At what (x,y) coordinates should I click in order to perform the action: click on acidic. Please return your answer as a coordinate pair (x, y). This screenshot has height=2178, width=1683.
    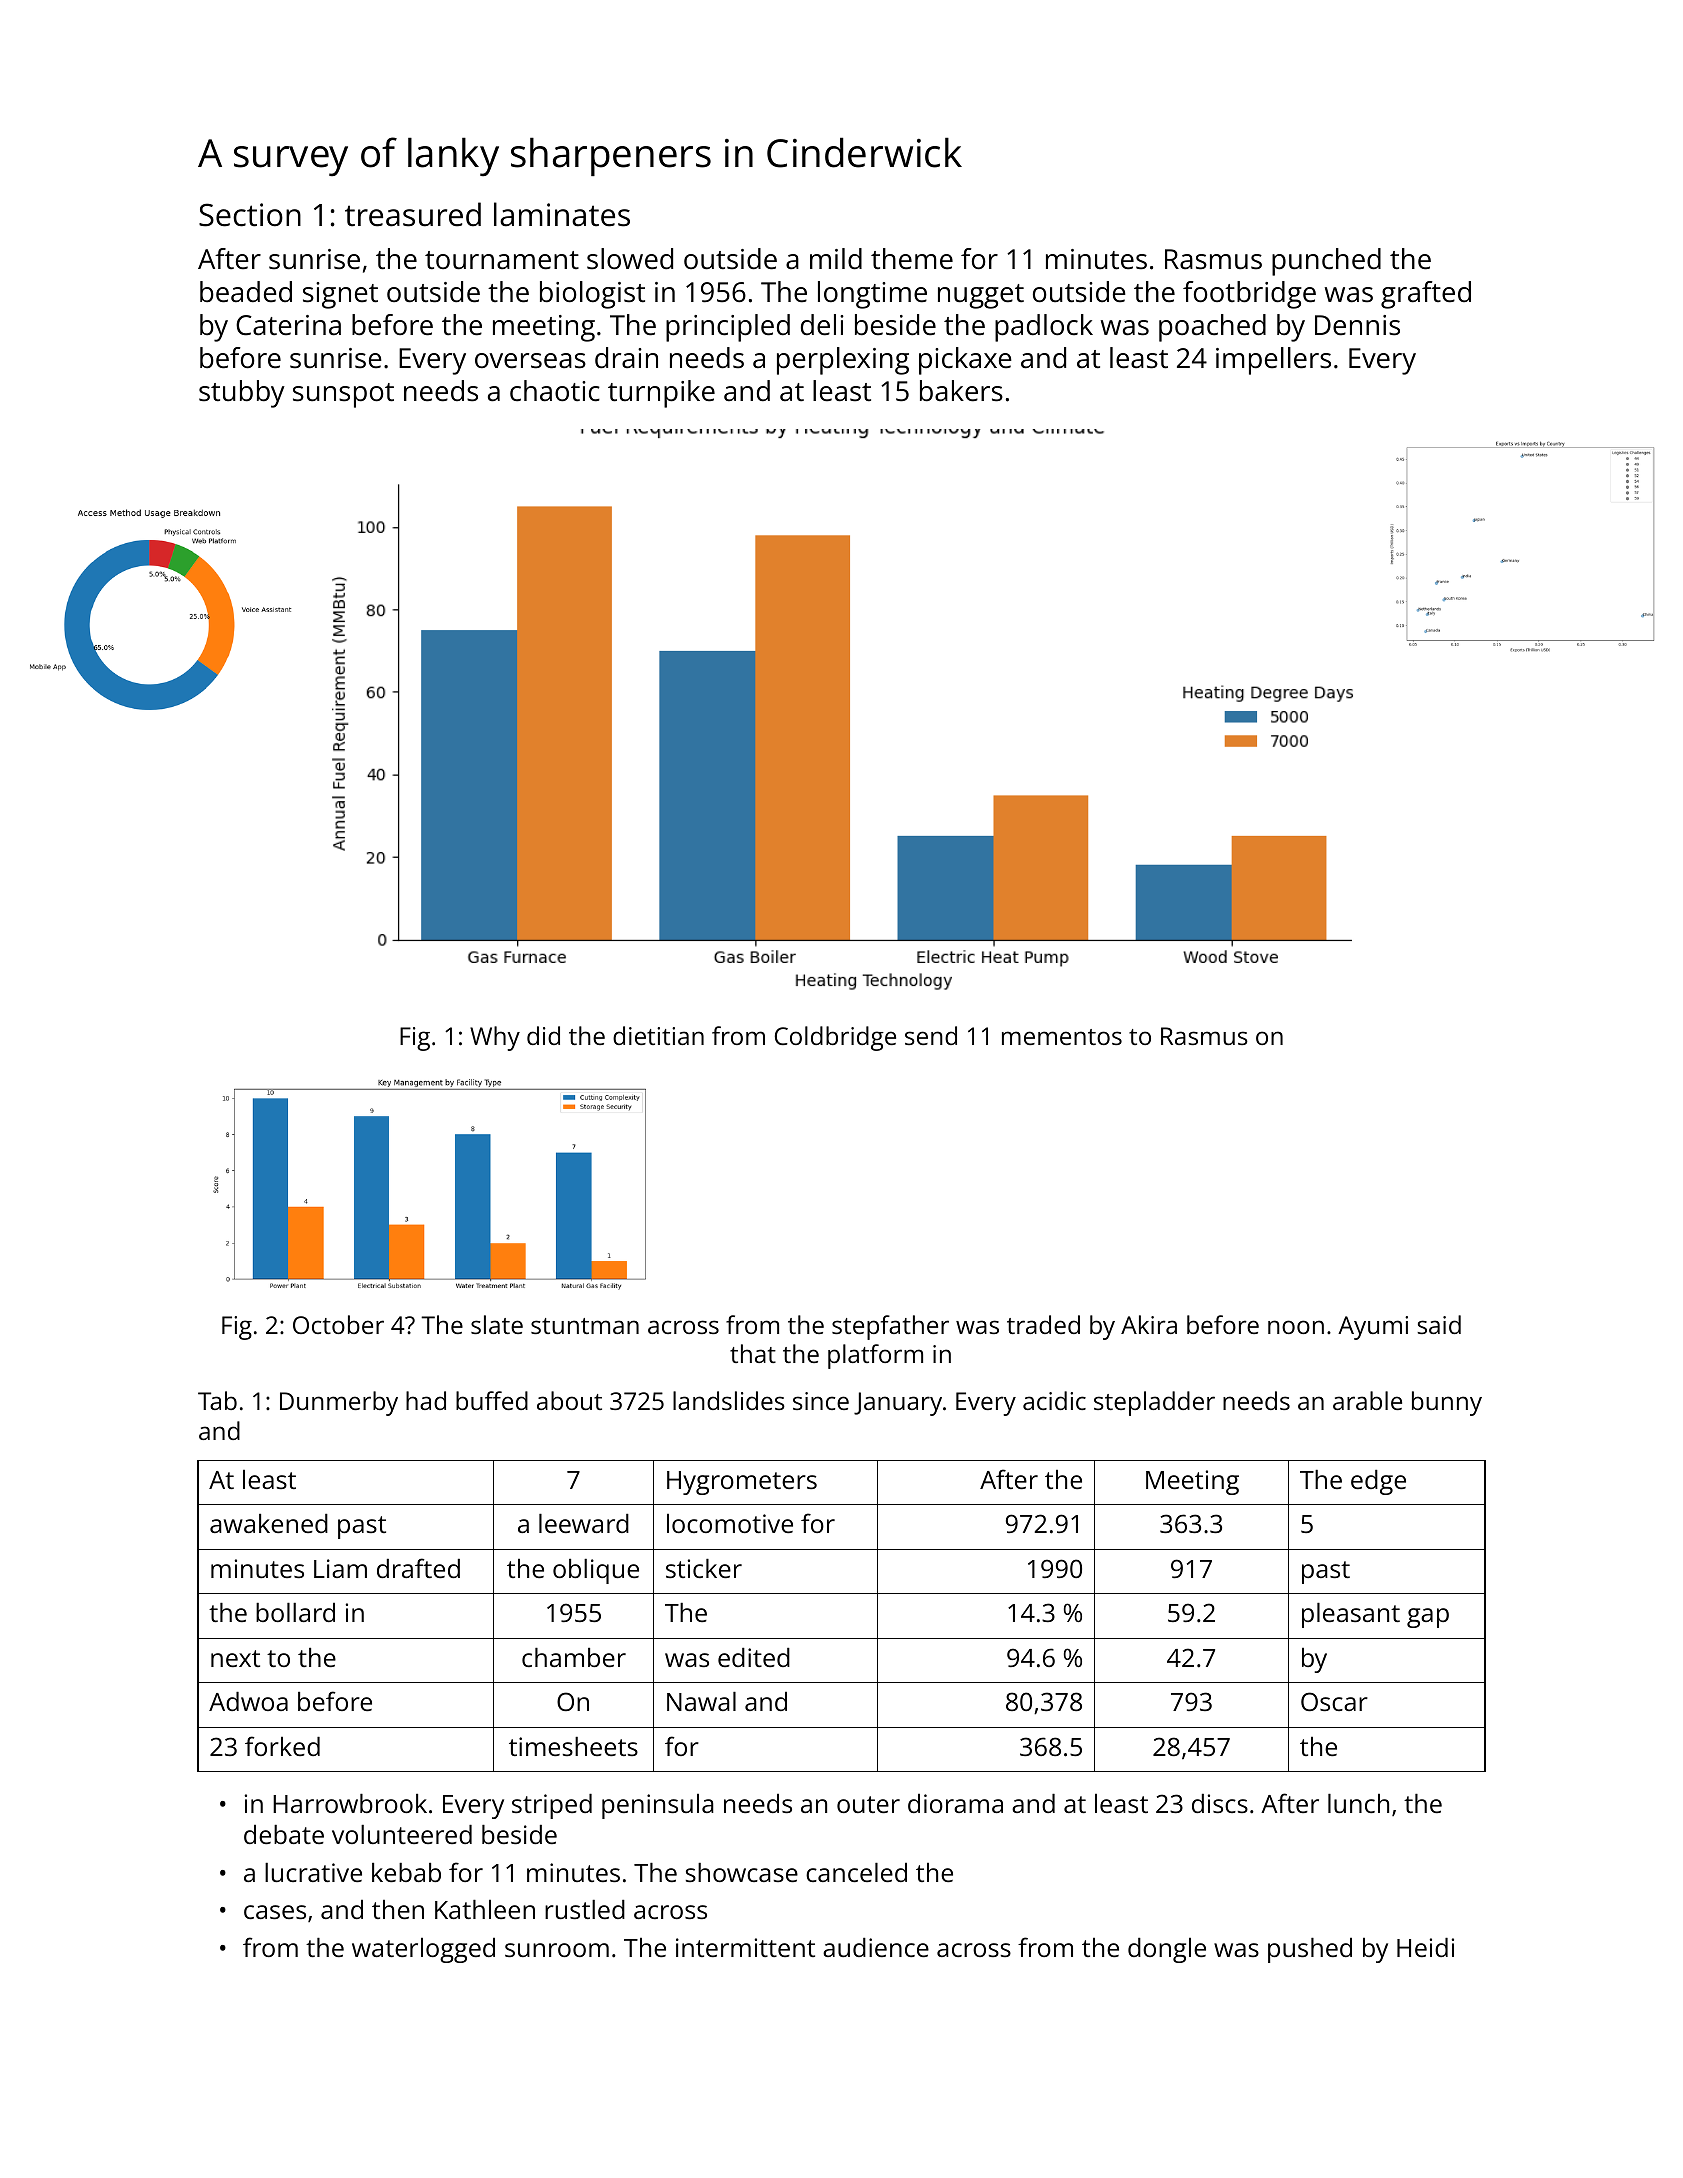
    Looking at the image, I should click on (1054, 1400).
